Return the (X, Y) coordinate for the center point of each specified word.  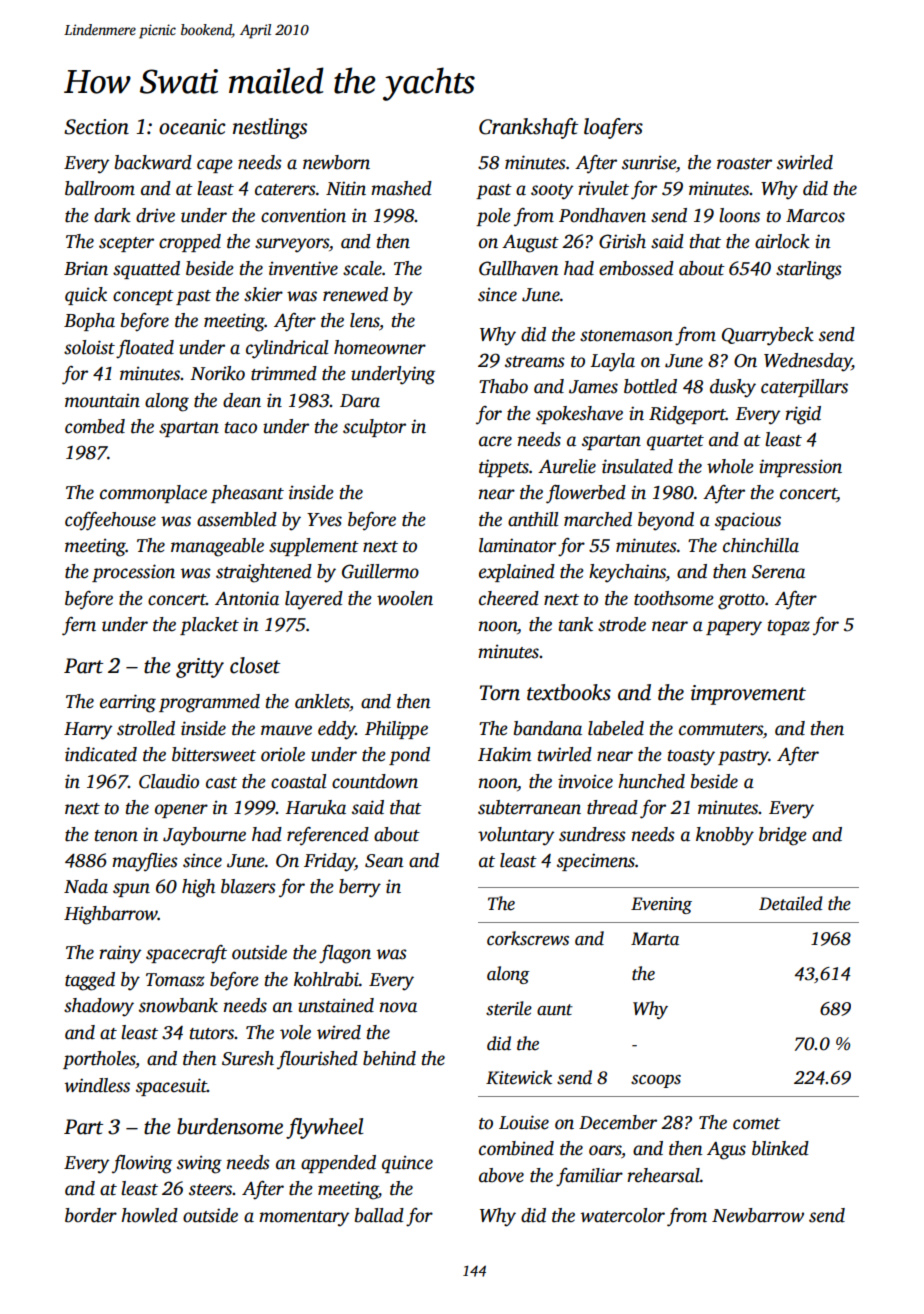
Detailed (791, 903)
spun (131, 890)
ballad (379, 1215)
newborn (336, 162)
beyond (666, 521)
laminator (517, 545)
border (91, 1215)
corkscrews (528, 938)
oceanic (192, 127)
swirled (805, 162)
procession (133, 573)
